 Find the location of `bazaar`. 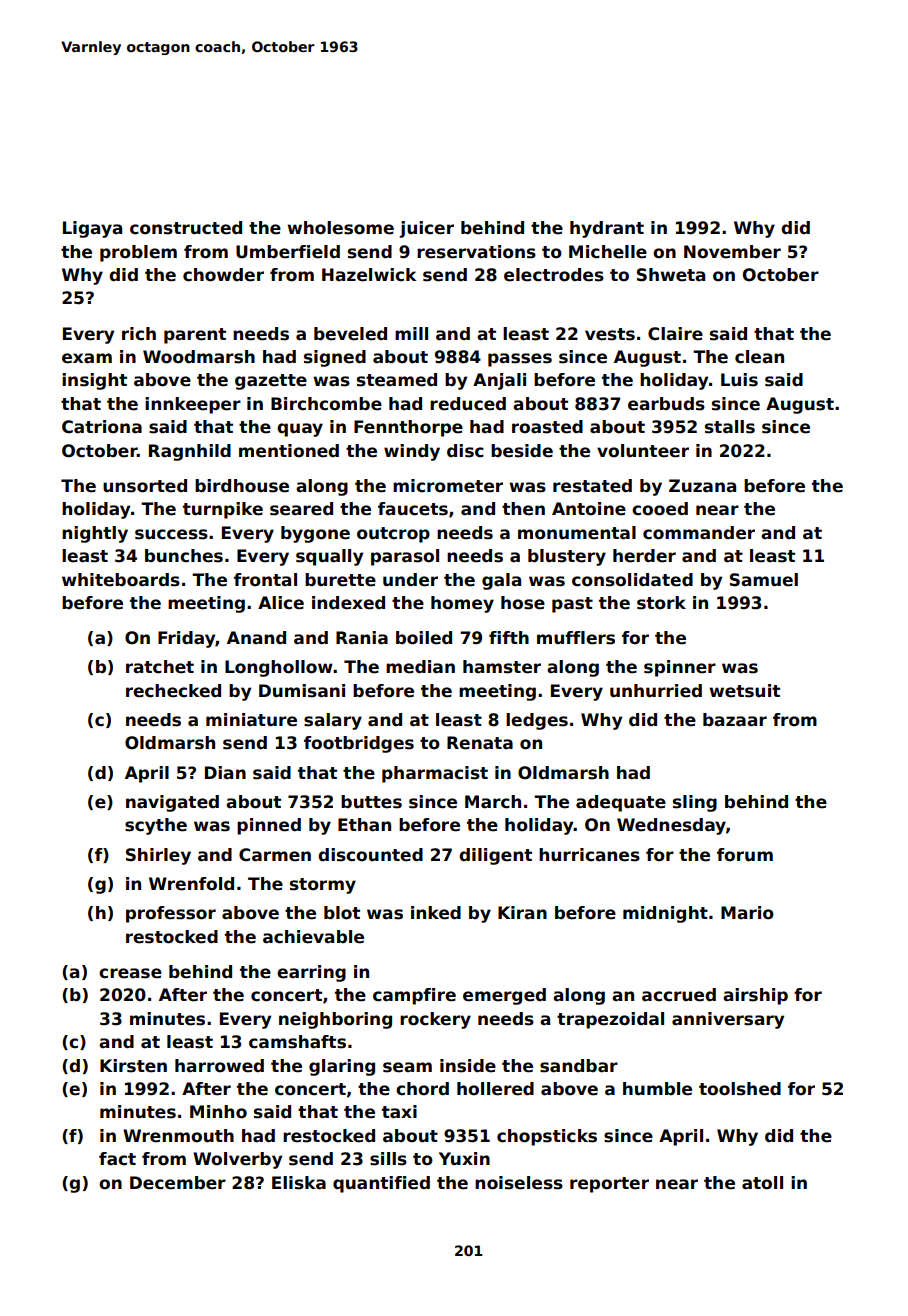

bazaar is located at coordinates (735, 720).
